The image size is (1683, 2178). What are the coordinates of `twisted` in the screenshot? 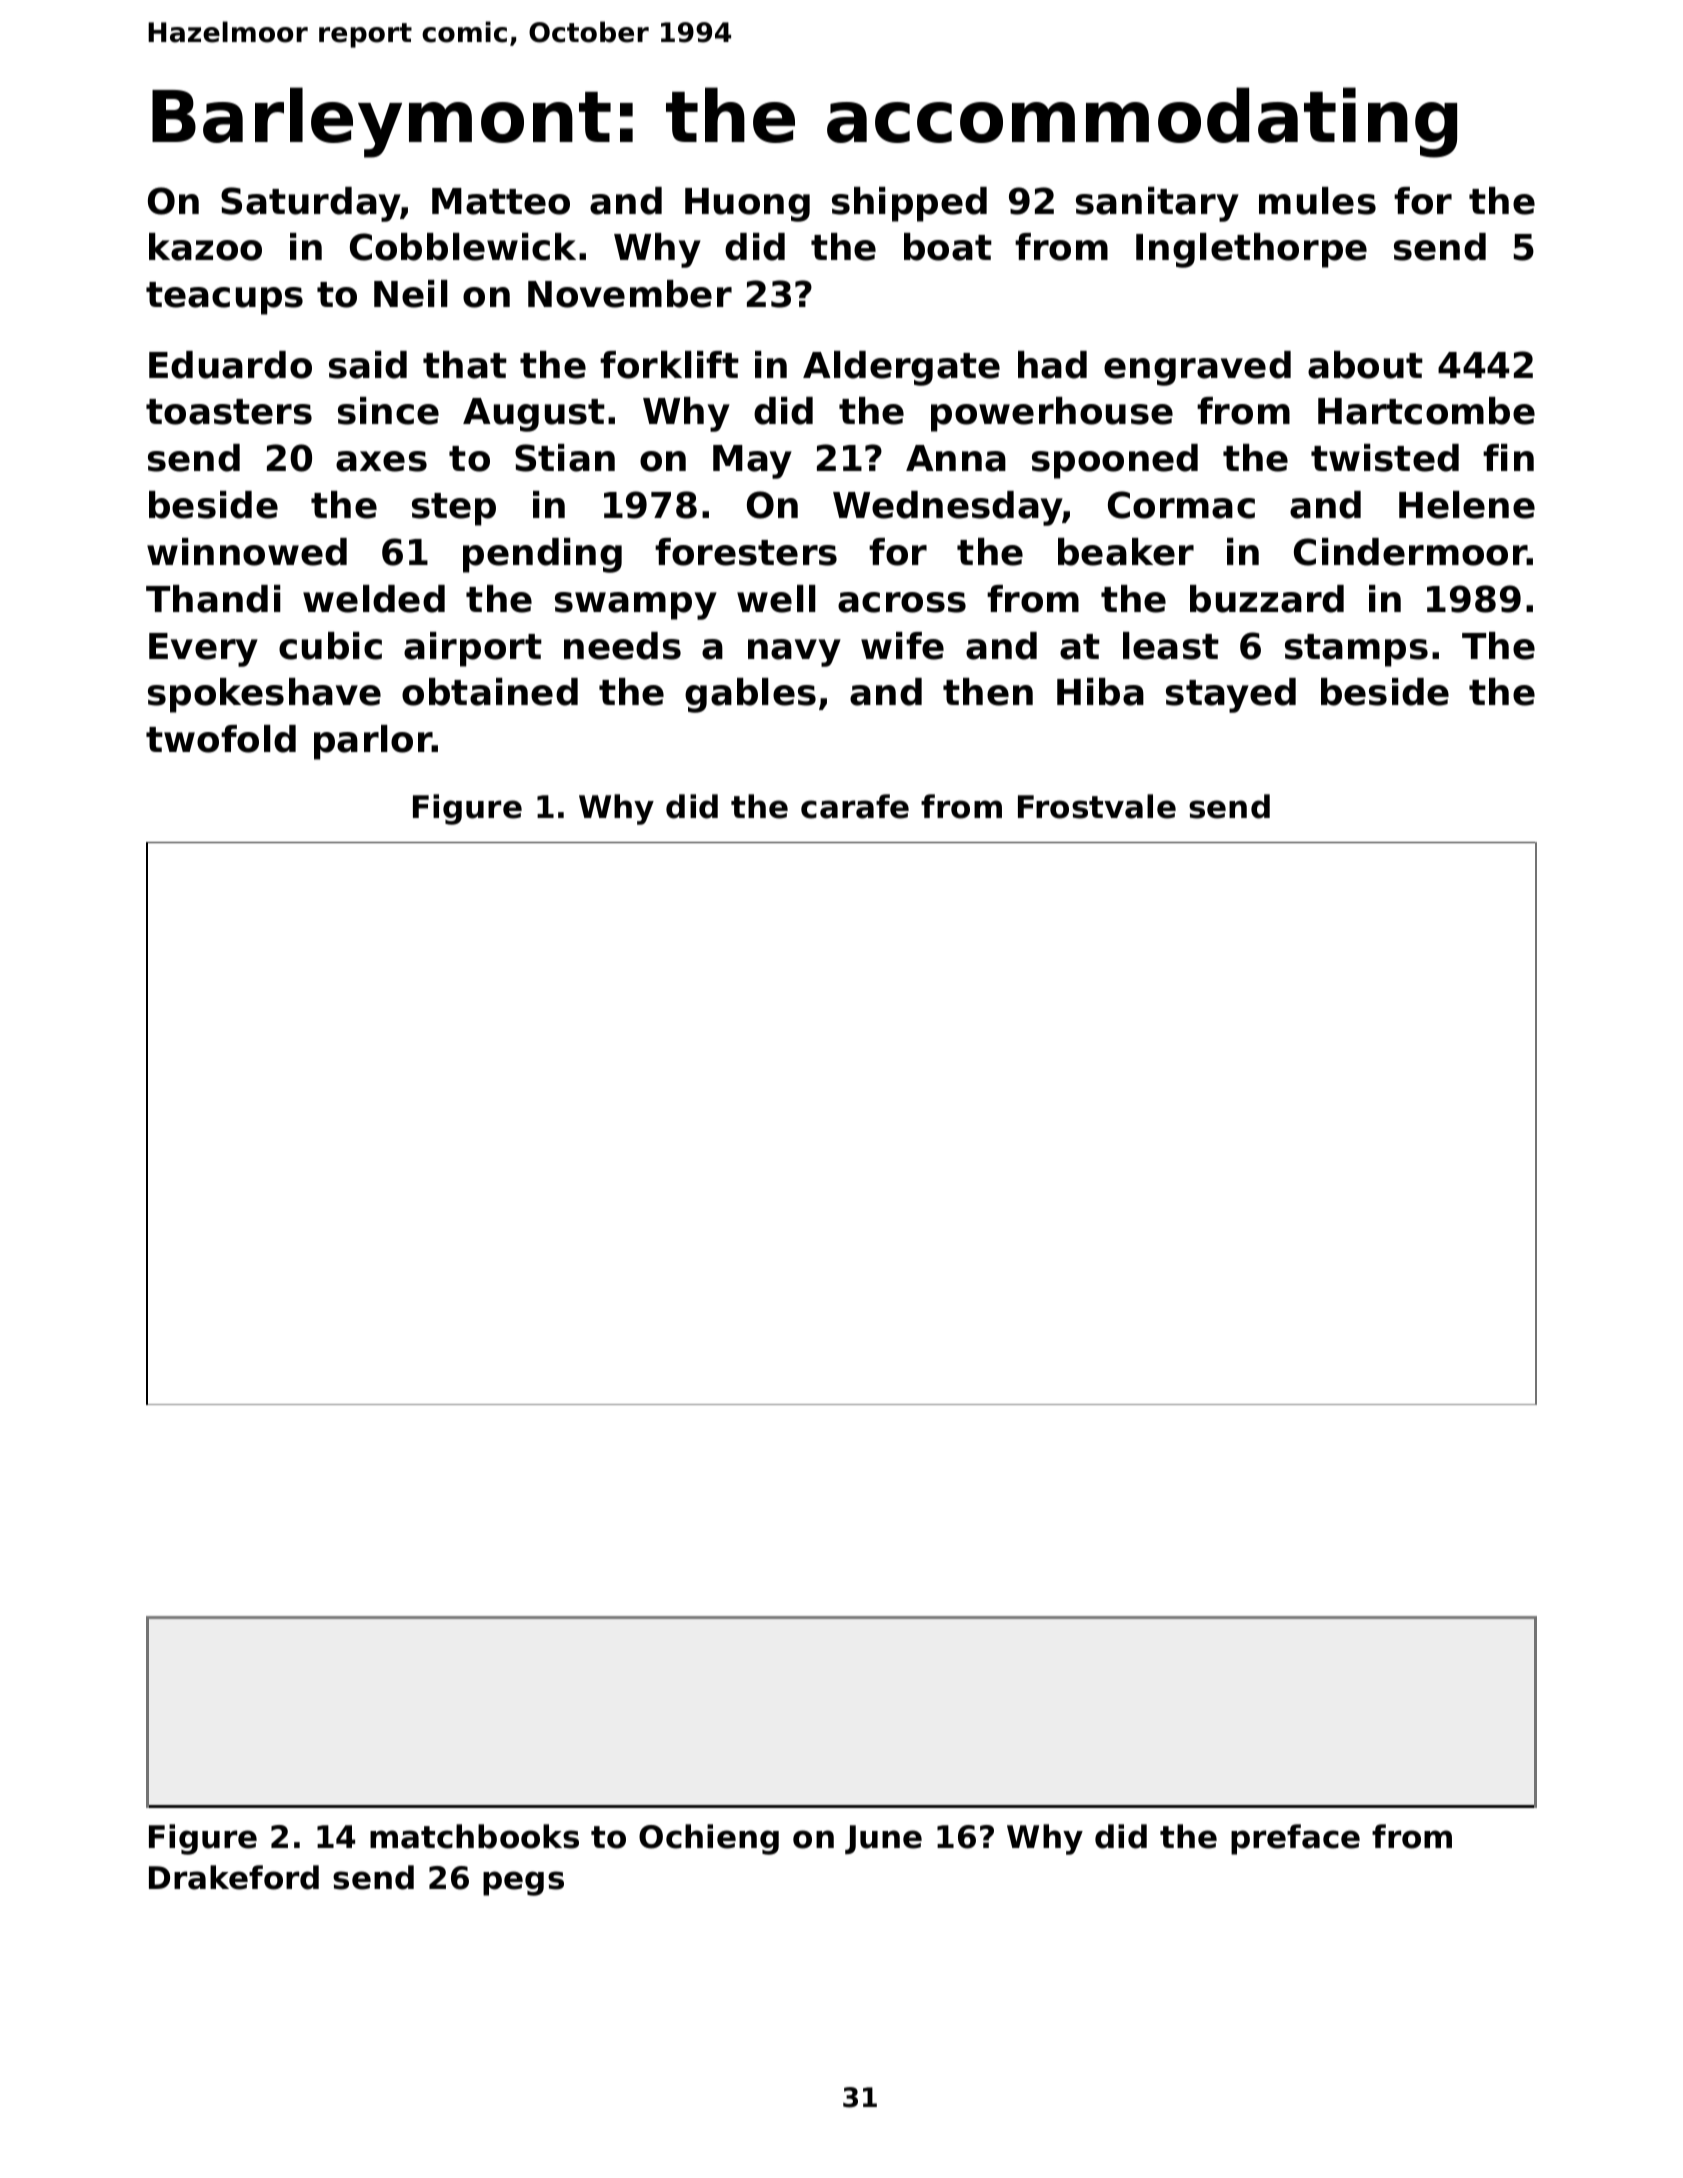 It's located at (1385, 458).
